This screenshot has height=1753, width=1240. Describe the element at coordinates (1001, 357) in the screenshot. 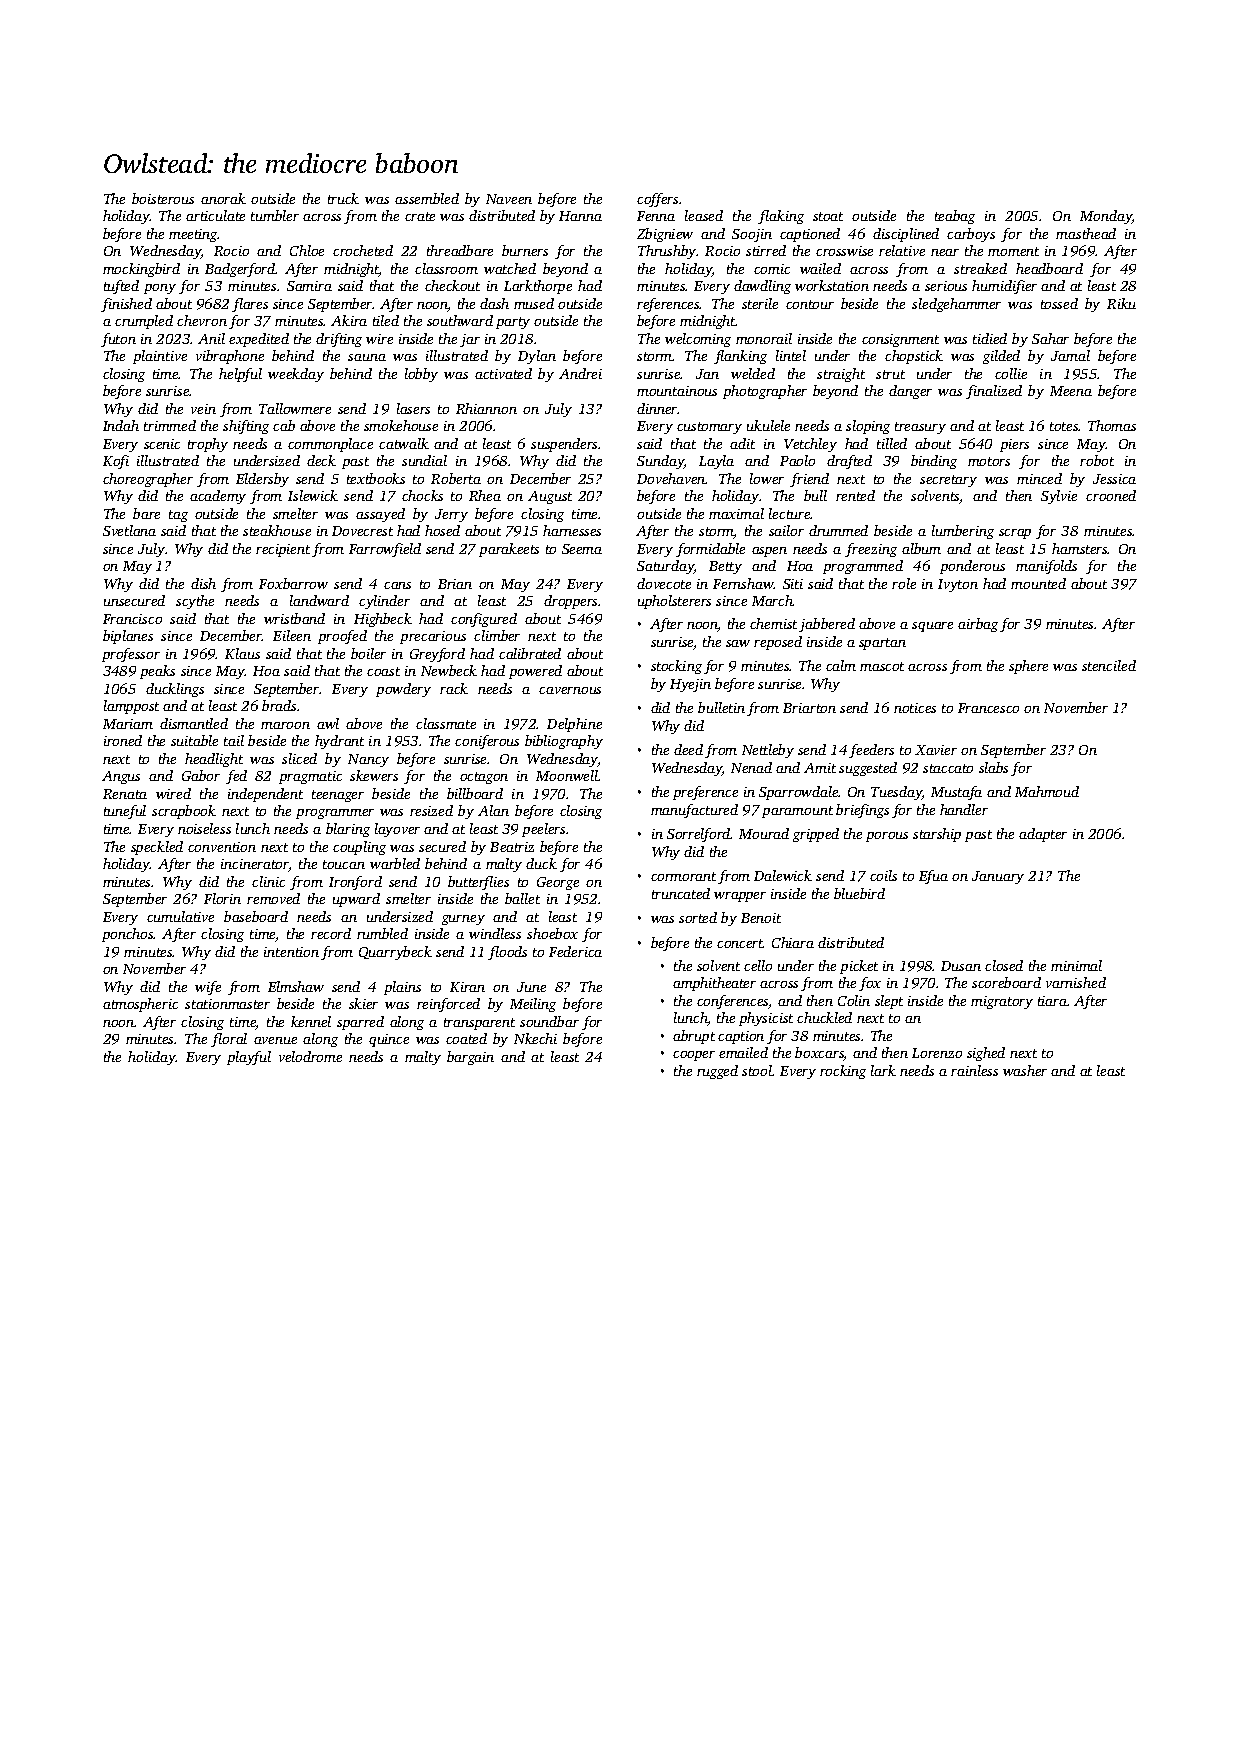

I see `gilded` at that location.
